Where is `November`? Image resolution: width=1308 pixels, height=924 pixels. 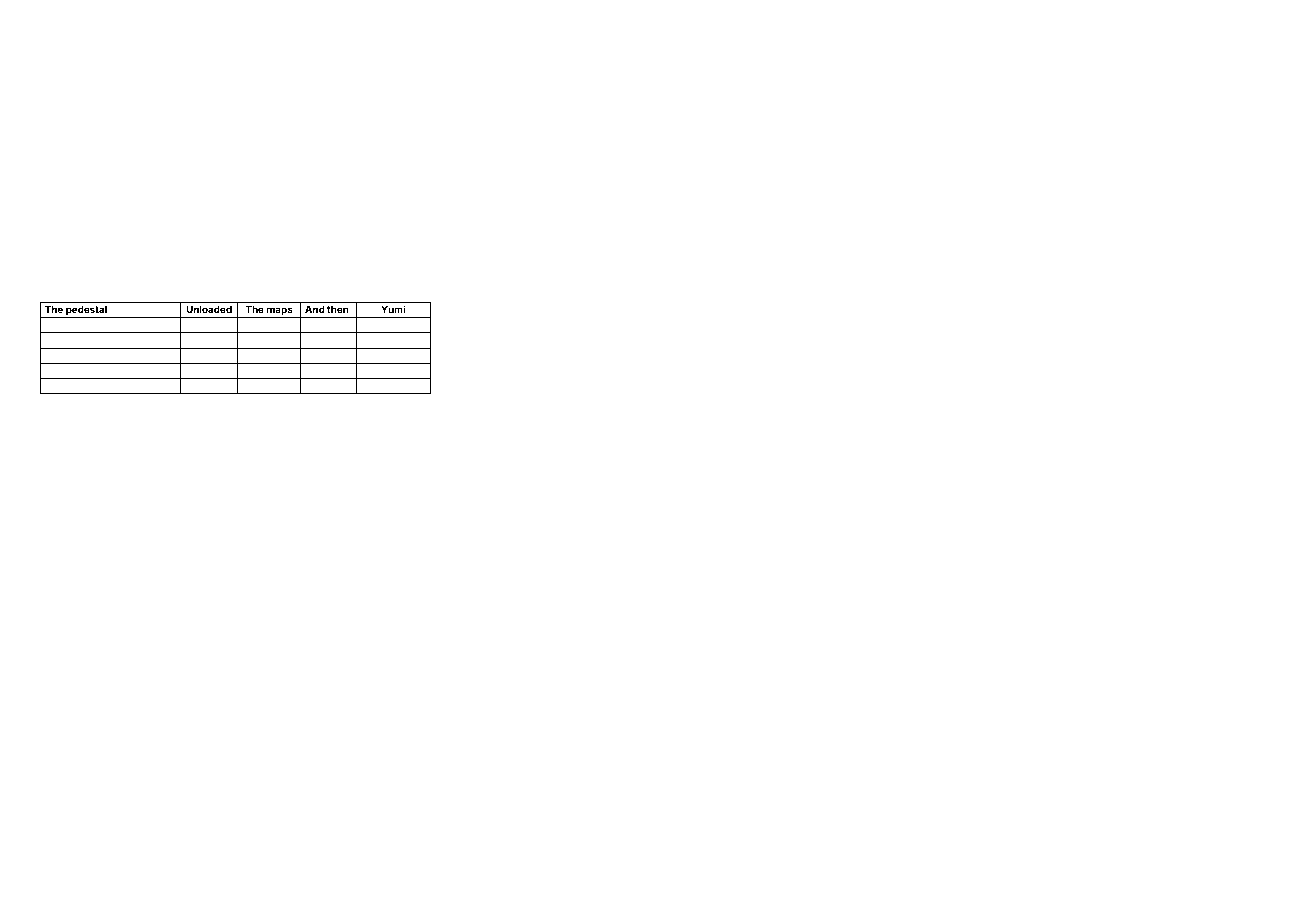
November is located at coordinates (484, 374).
